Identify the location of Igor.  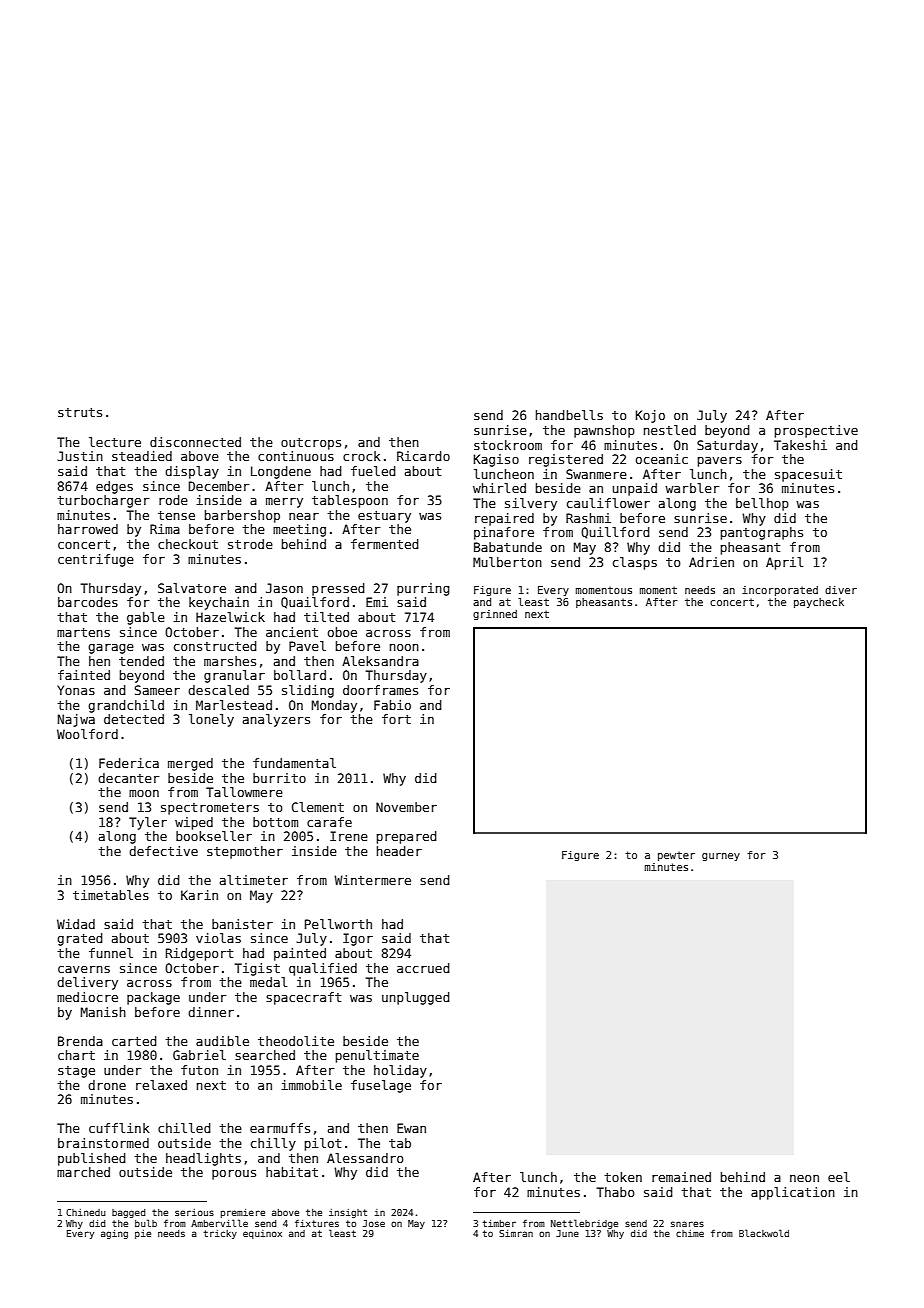
(358, 939).
